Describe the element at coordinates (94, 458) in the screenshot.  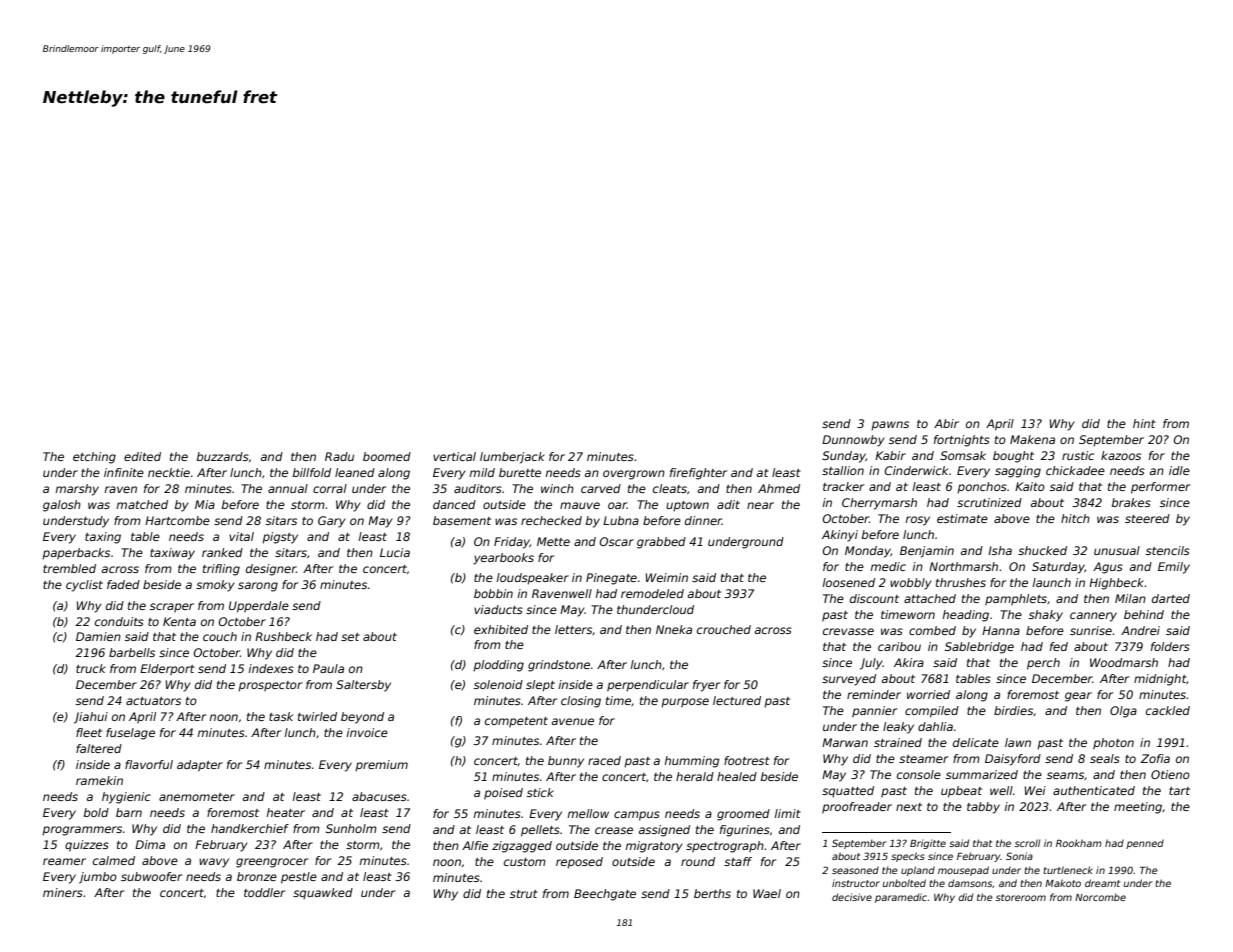
I see `etching` at that location.
